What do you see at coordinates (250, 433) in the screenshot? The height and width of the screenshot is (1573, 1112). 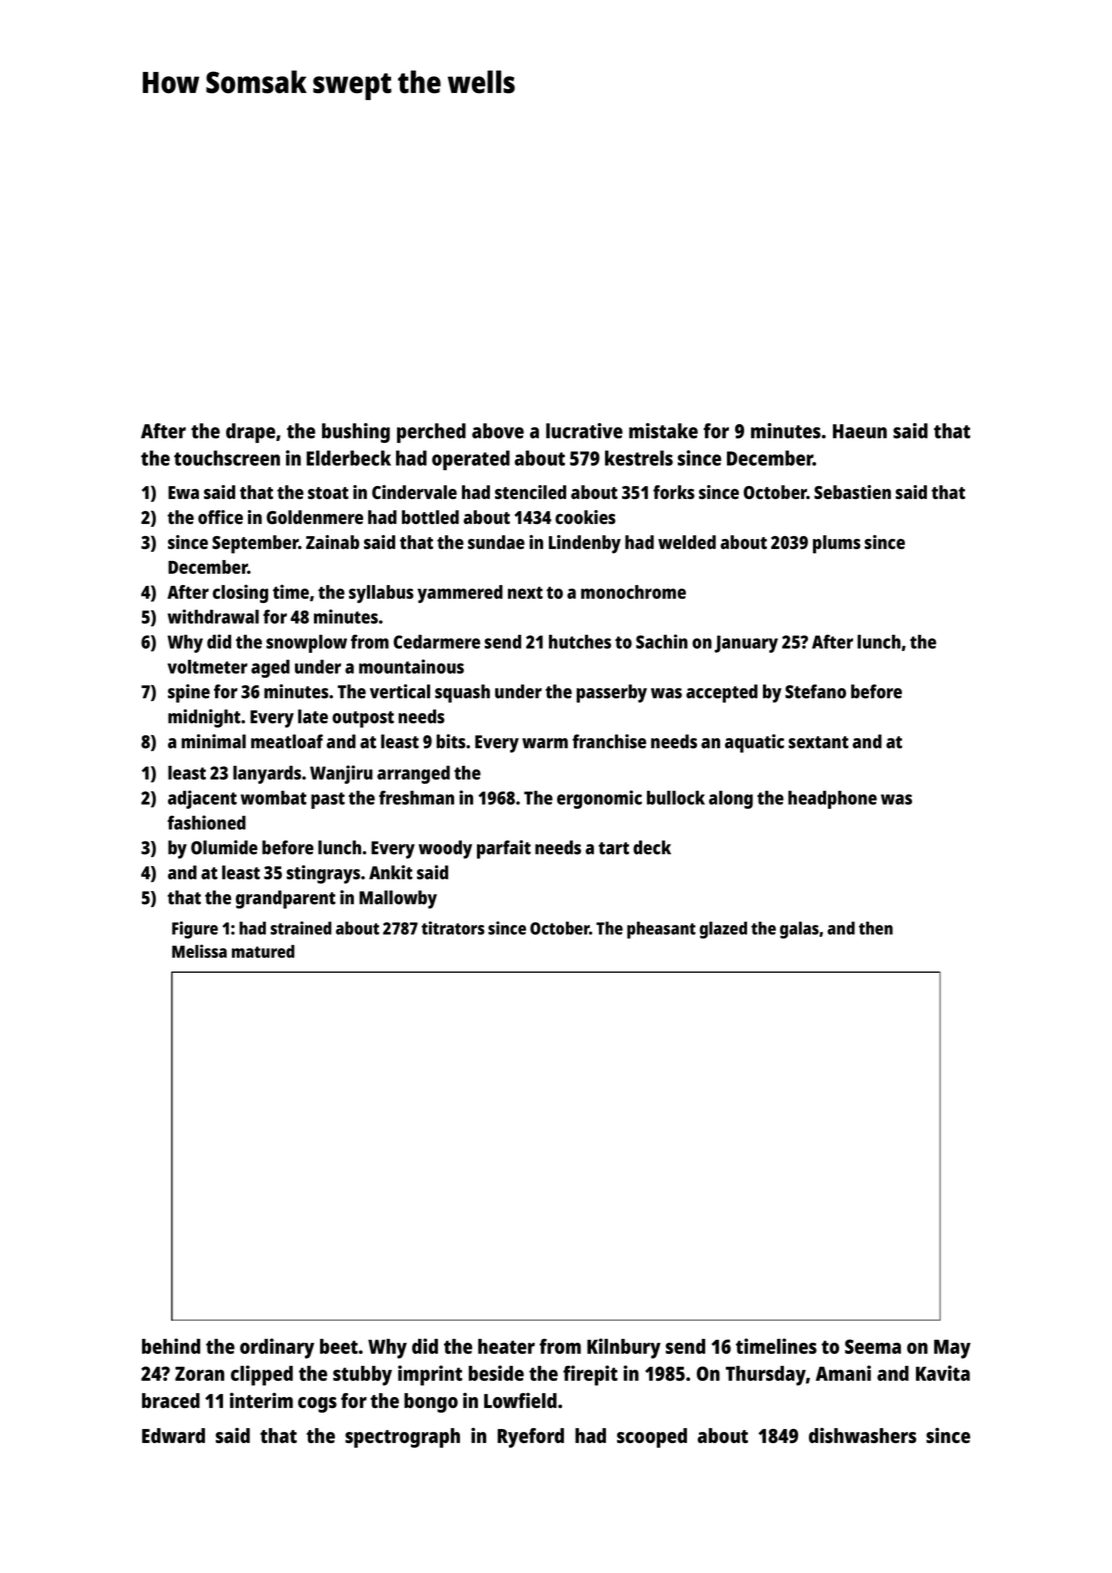 I see `drape` at bounding box center [250, 433].
